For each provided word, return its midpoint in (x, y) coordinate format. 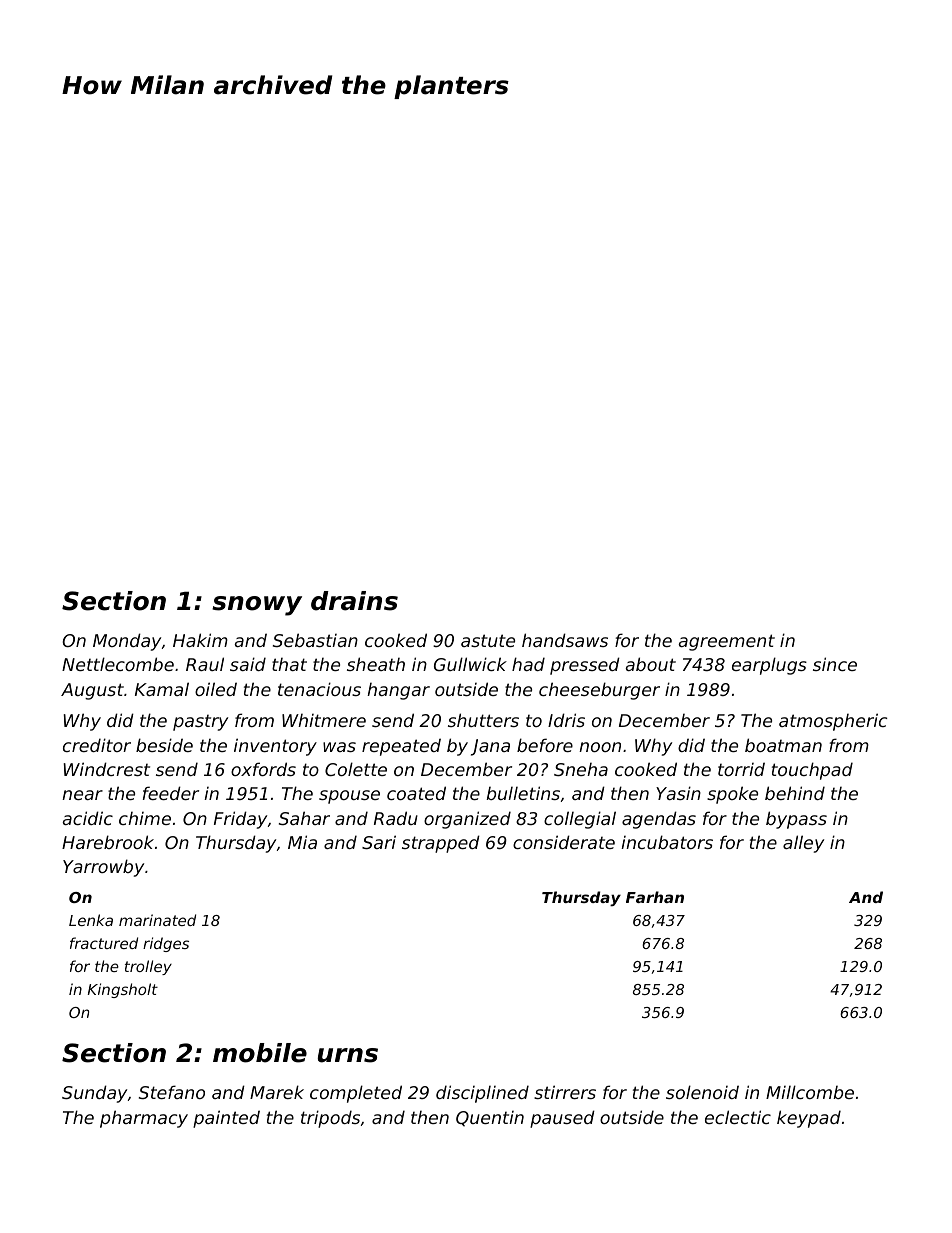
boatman (783, 745)
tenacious (319, 689)
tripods (330, 1119)
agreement (727, 642)
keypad (809, 1119)
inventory (275, 747)
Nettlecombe (118, 664)
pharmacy (144, 1119)
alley (803, 844)
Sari (379, 842)
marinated (157, 920)
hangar (398, 691)
